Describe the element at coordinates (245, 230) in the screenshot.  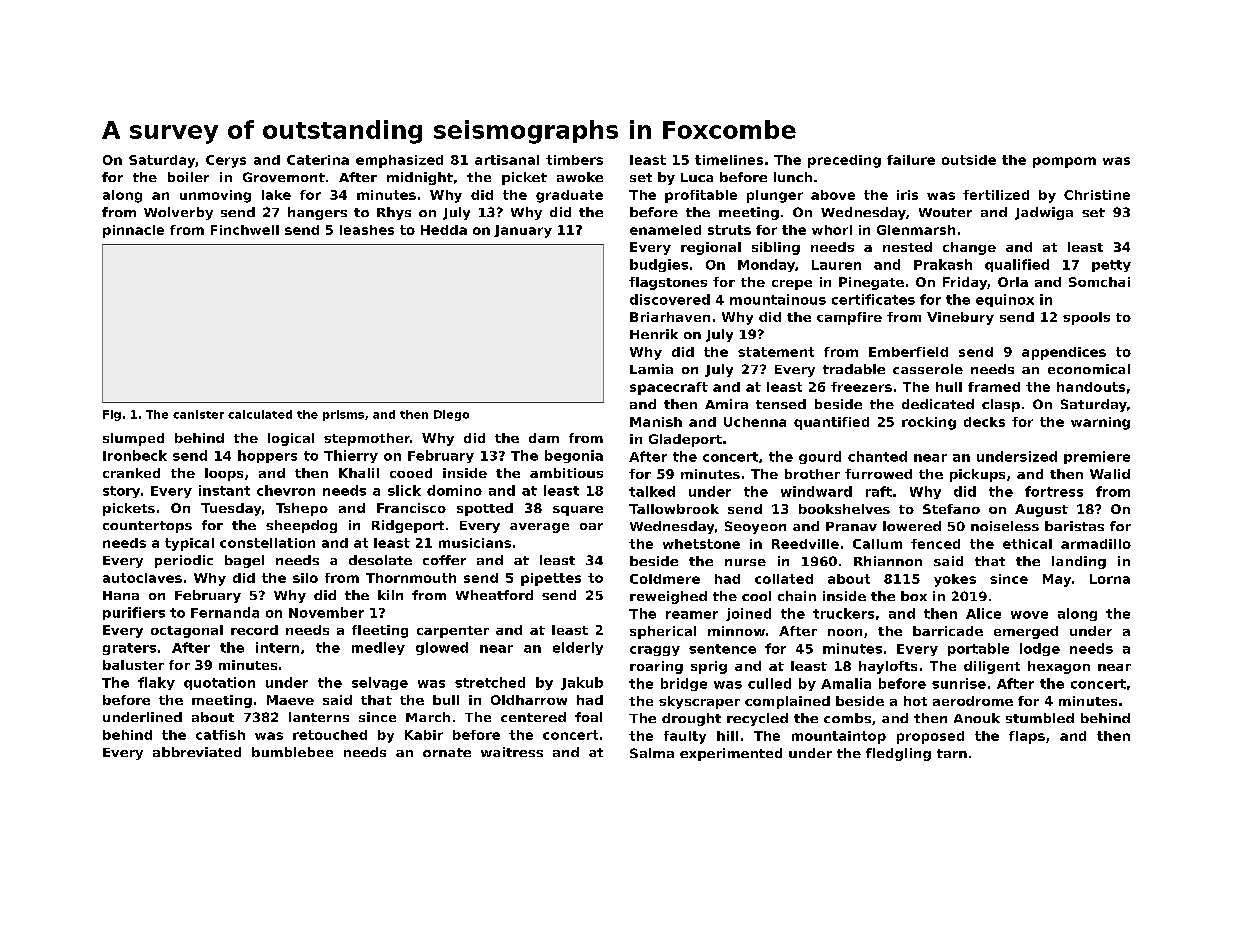
I see `Finchwell` at that location.
